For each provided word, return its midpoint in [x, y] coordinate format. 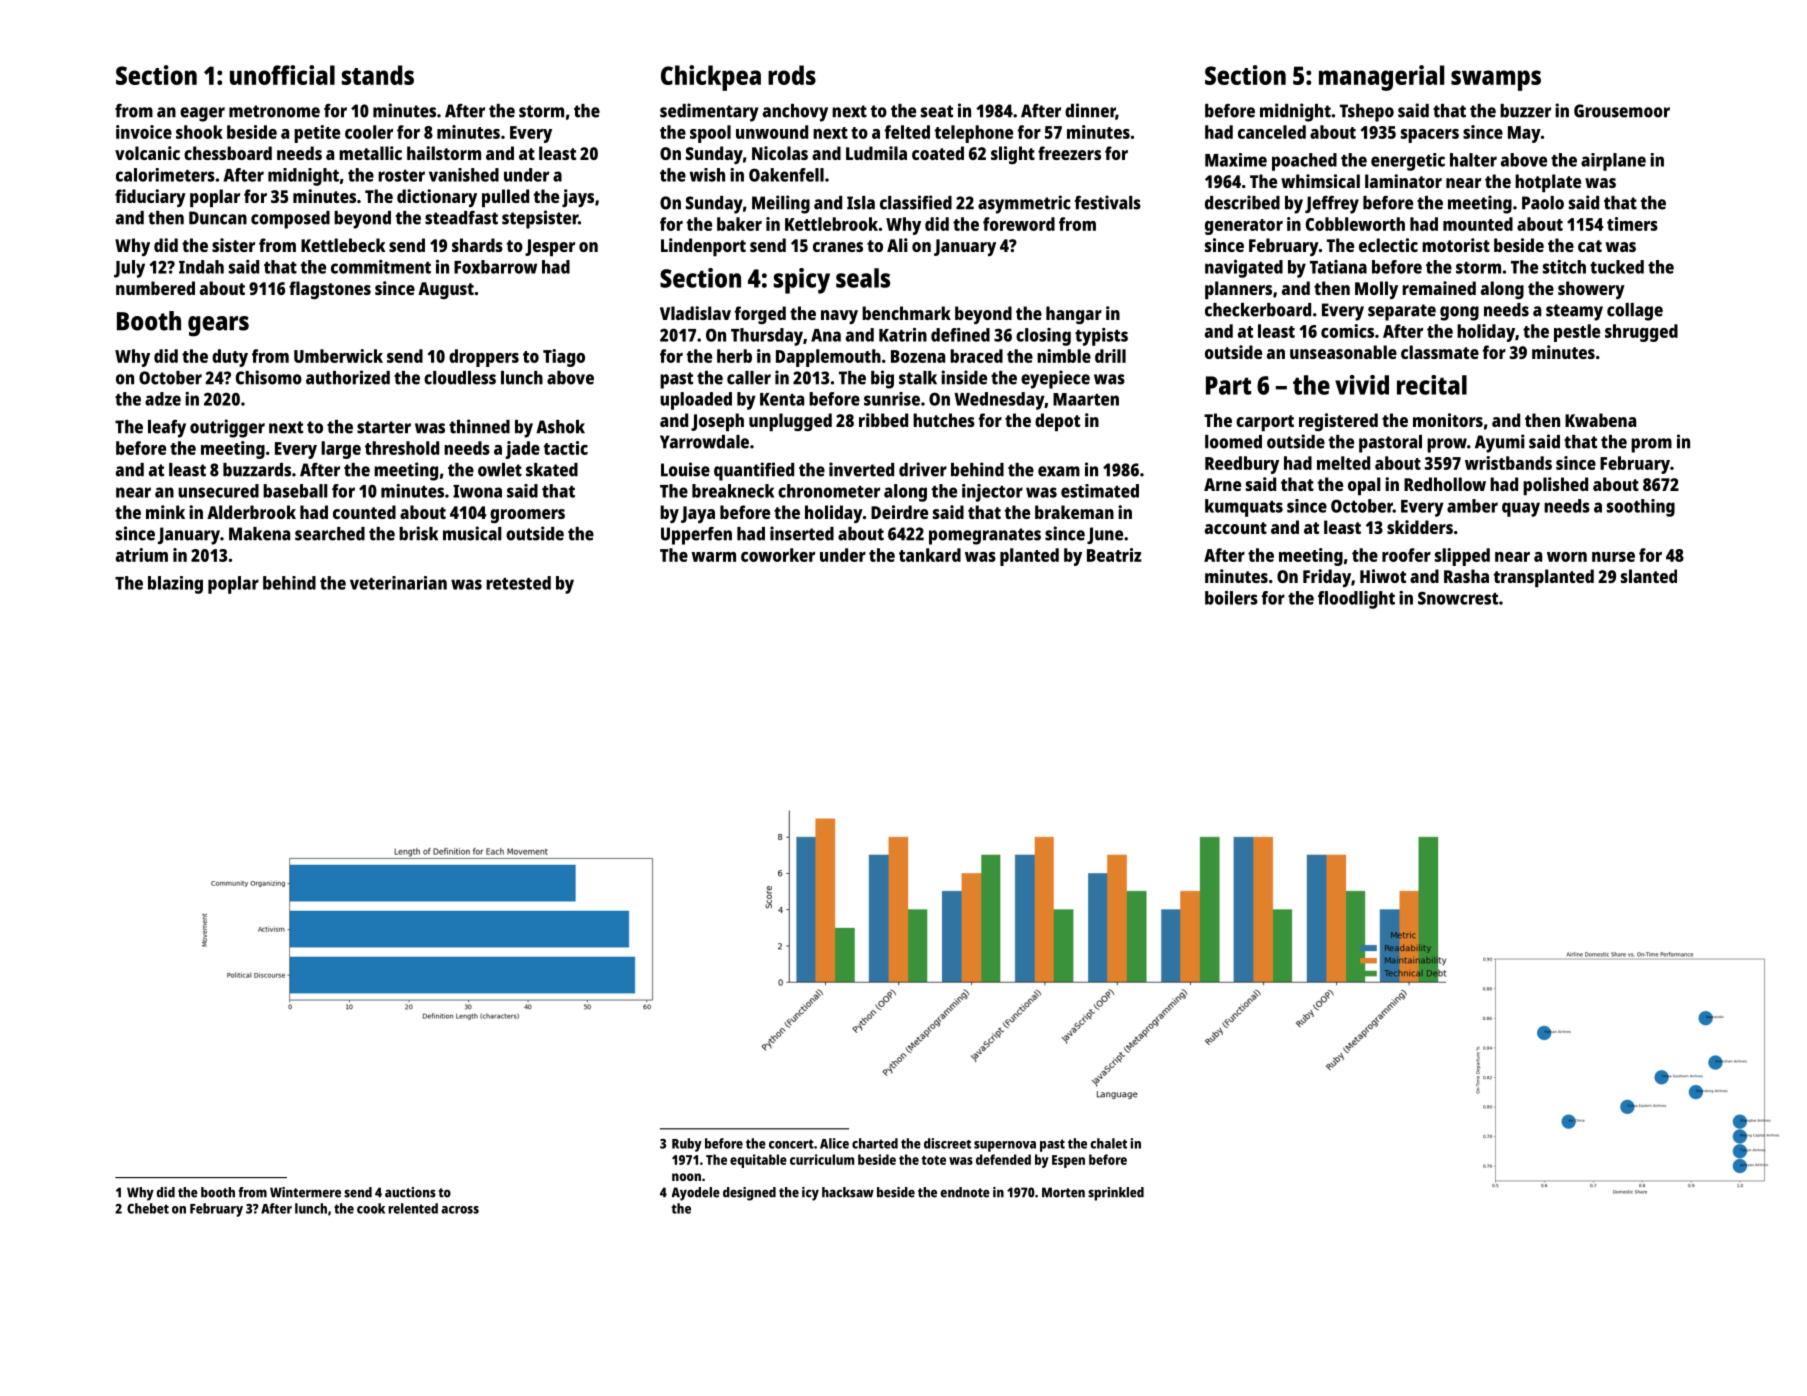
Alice [834, 1143]
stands [378, 75]
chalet [1108, 1143]
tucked [1617, 267]
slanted [1649, 576]
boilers [1231, 598]
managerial [1381, 78]
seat [937, 111]
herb [734, 356]
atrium [142, 555]
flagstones [330, 290]
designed [749, 1194]
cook [371, 1208]
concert [791, 1144]
